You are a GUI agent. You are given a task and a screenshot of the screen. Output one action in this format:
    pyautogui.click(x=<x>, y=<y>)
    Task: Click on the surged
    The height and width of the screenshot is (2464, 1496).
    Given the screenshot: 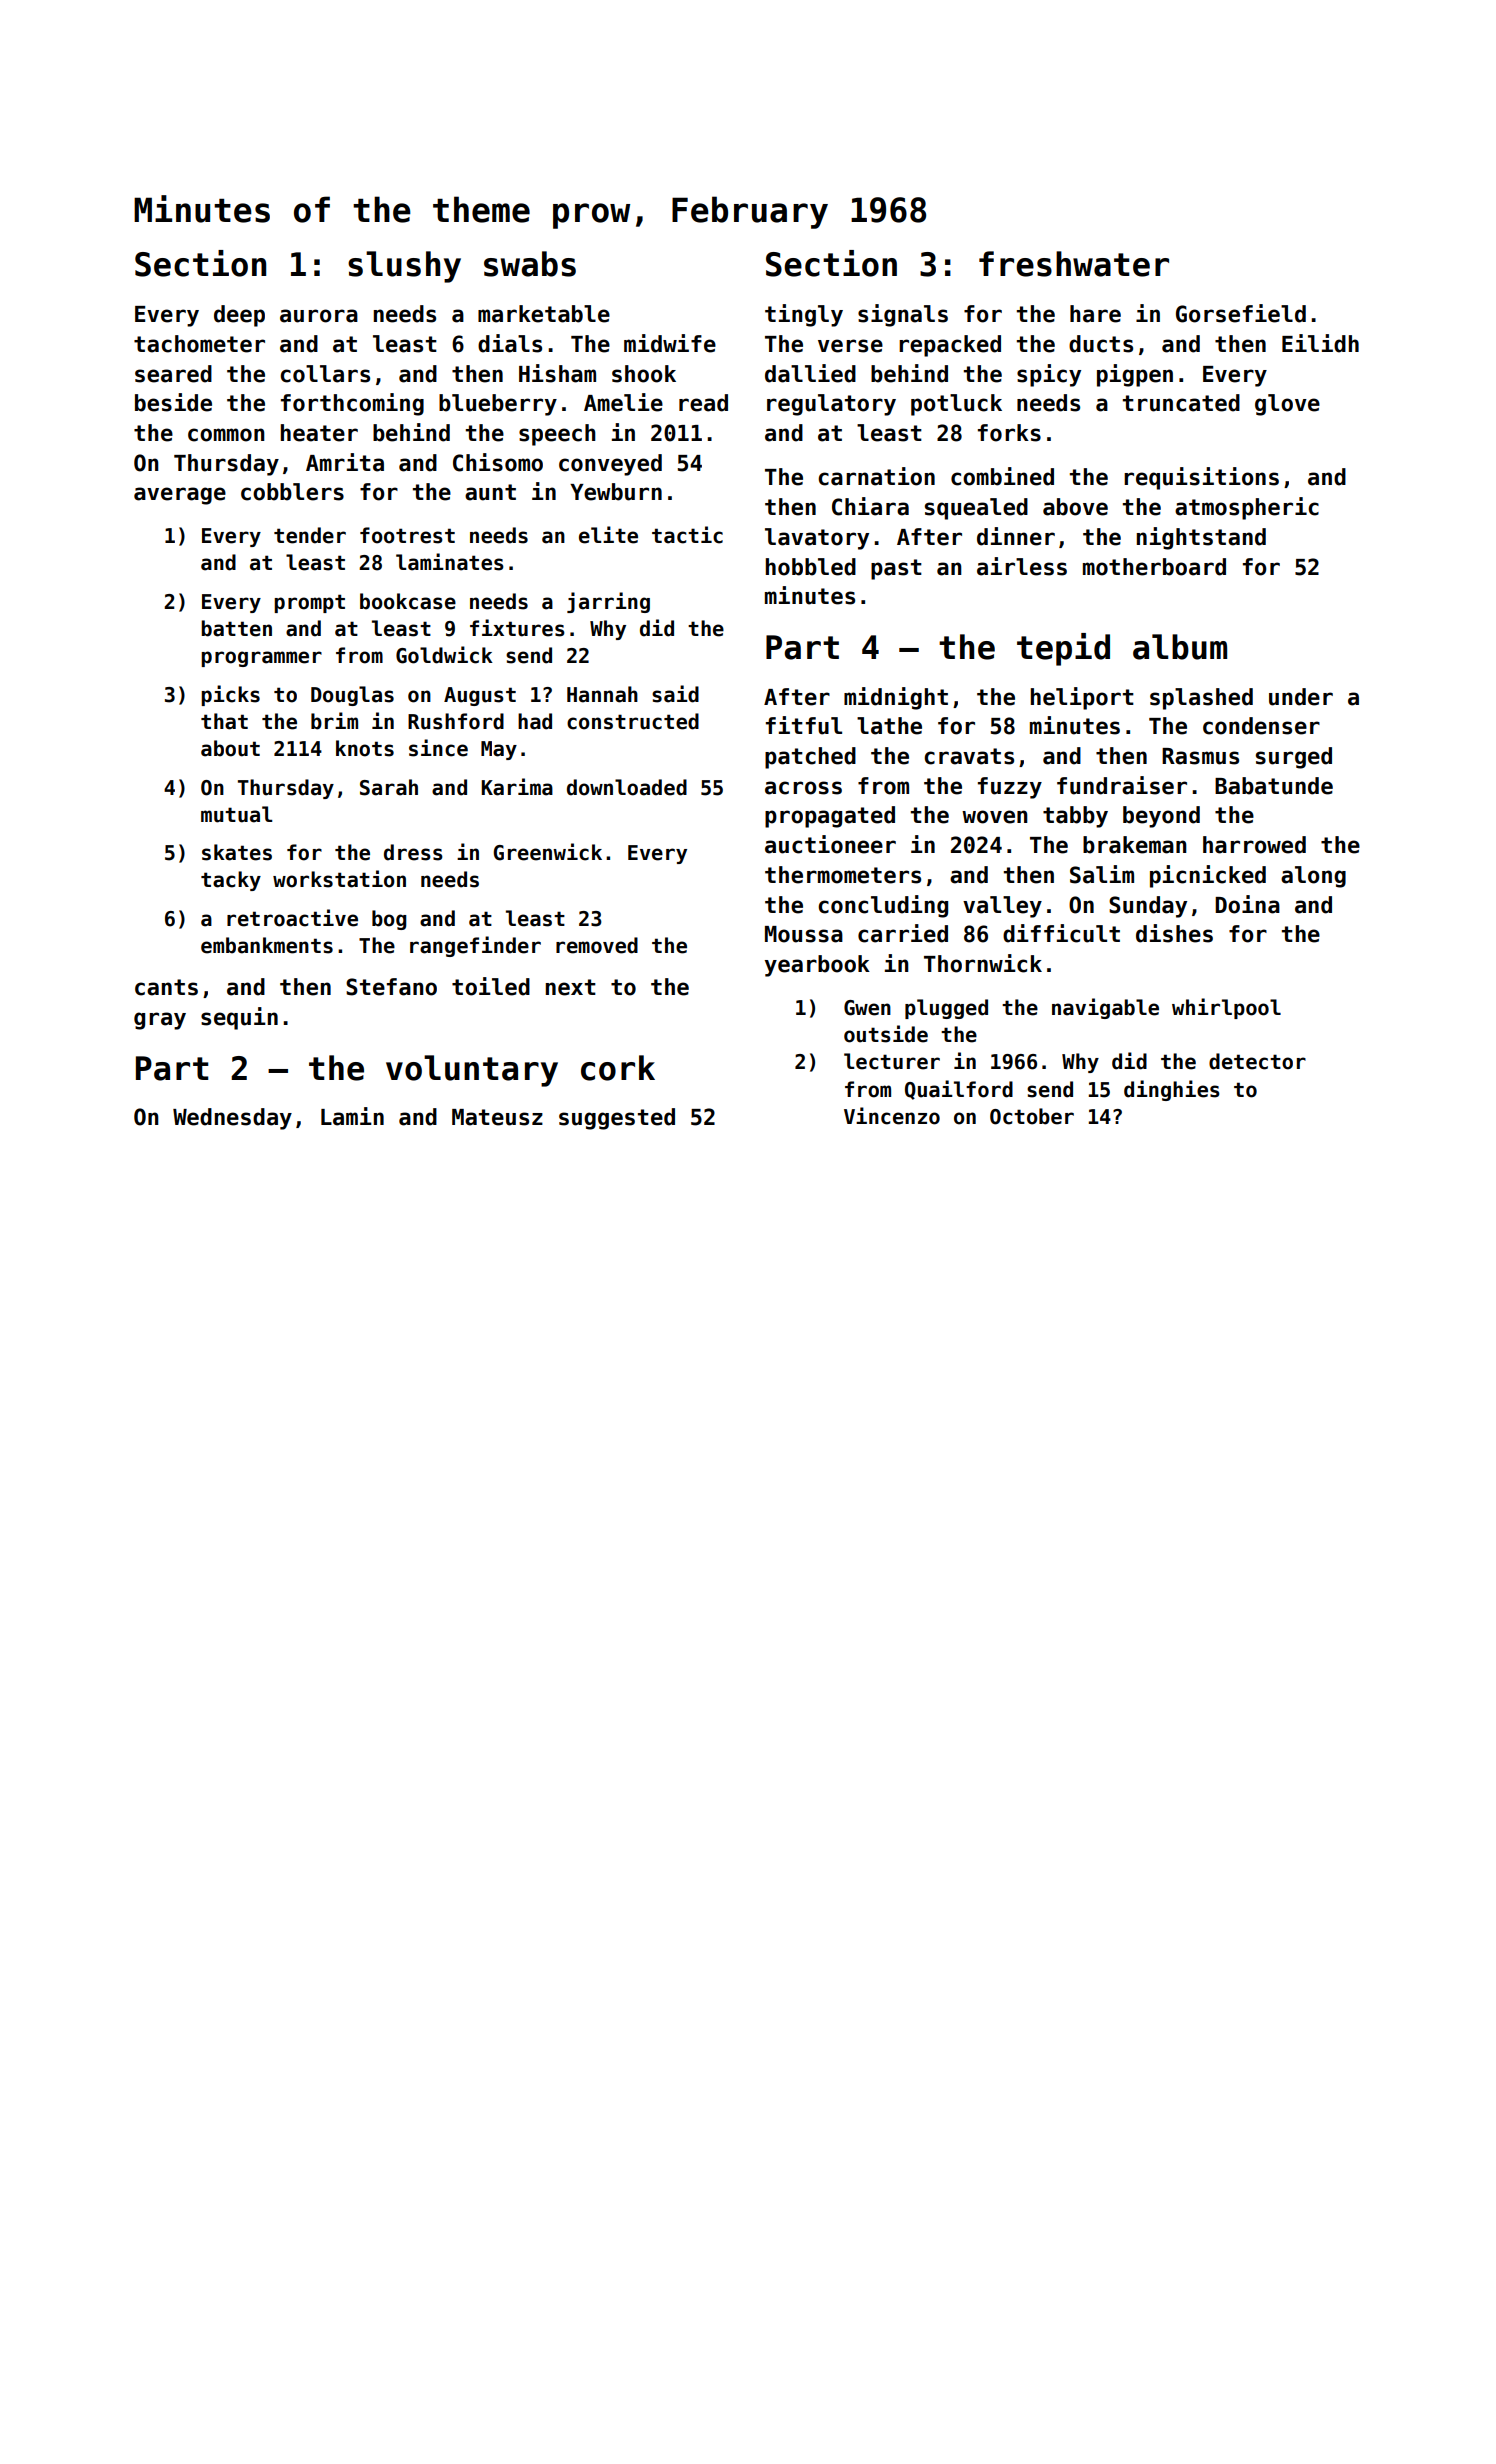 What is the action you would take?
    pyautogui.click(x=1294, y=758)
